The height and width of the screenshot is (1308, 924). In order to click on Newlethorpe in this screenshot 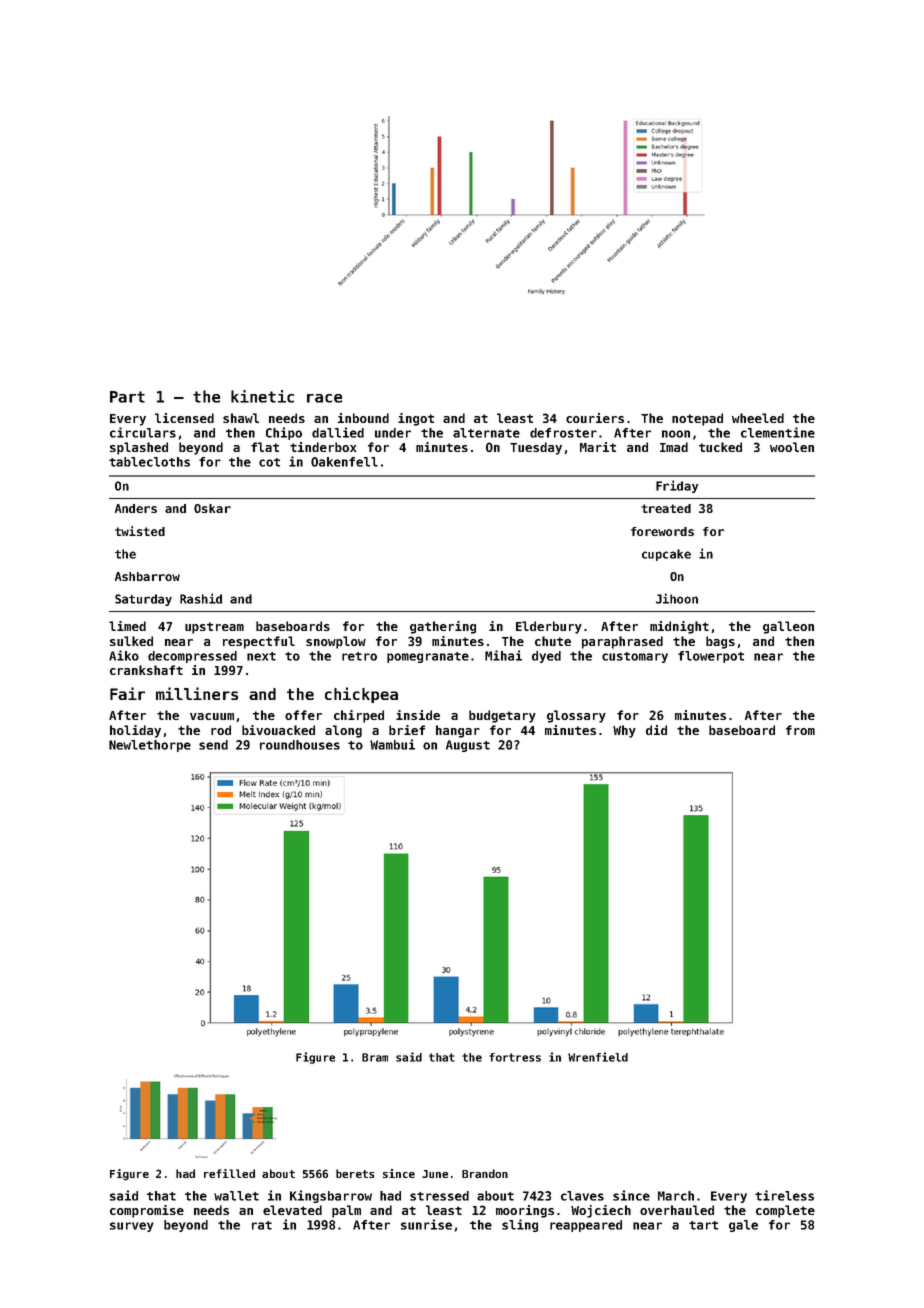, I will do `click(150, 746)`.
